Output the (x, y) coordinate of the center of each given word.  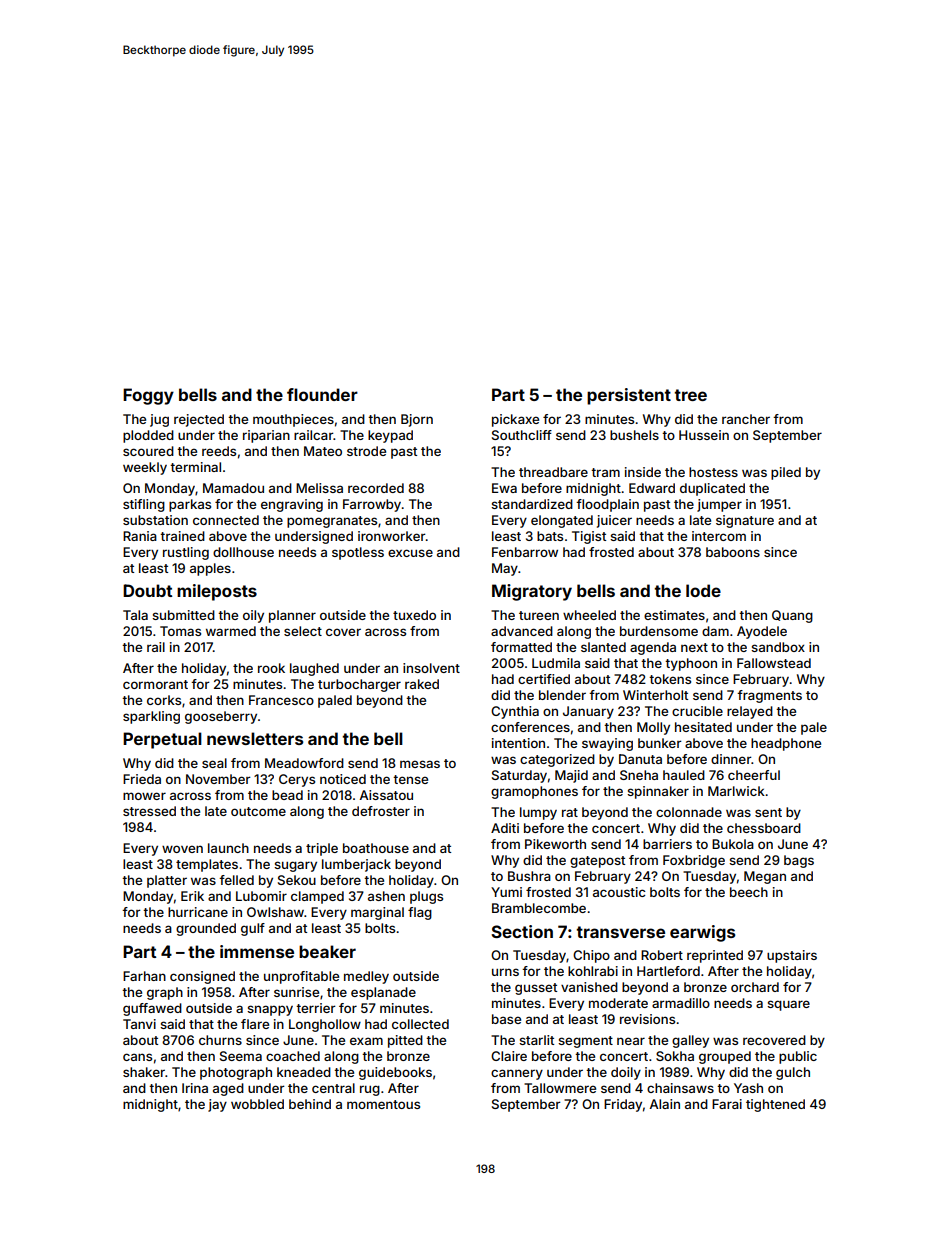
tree (690, 395)
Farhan (144, 976)
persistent (629, 396)
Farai (727, 1104)
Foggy (148, 396)
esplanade (383, 993)
